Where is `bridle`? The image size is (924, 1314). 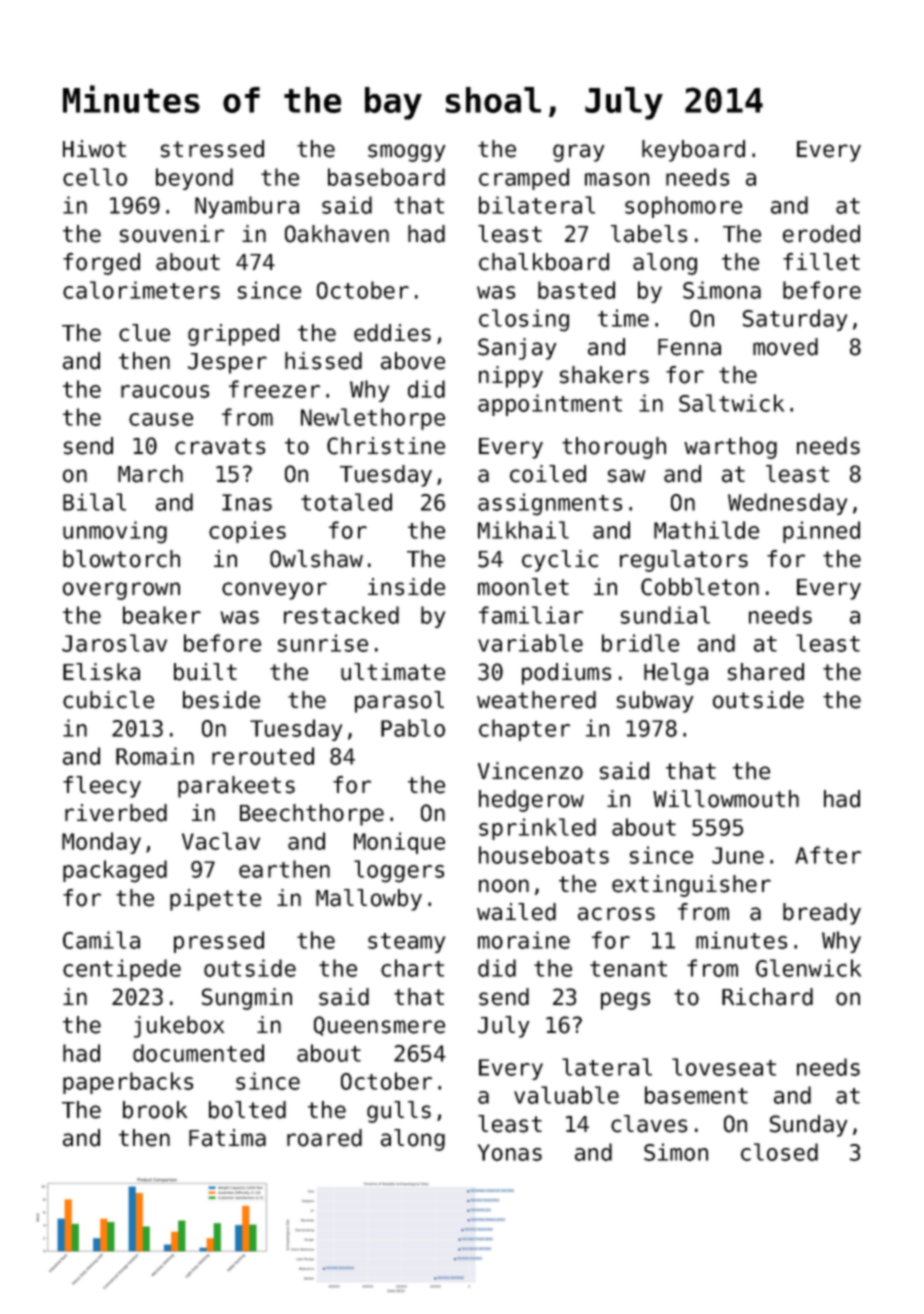
bridle is located at coordinates (640, 643).
